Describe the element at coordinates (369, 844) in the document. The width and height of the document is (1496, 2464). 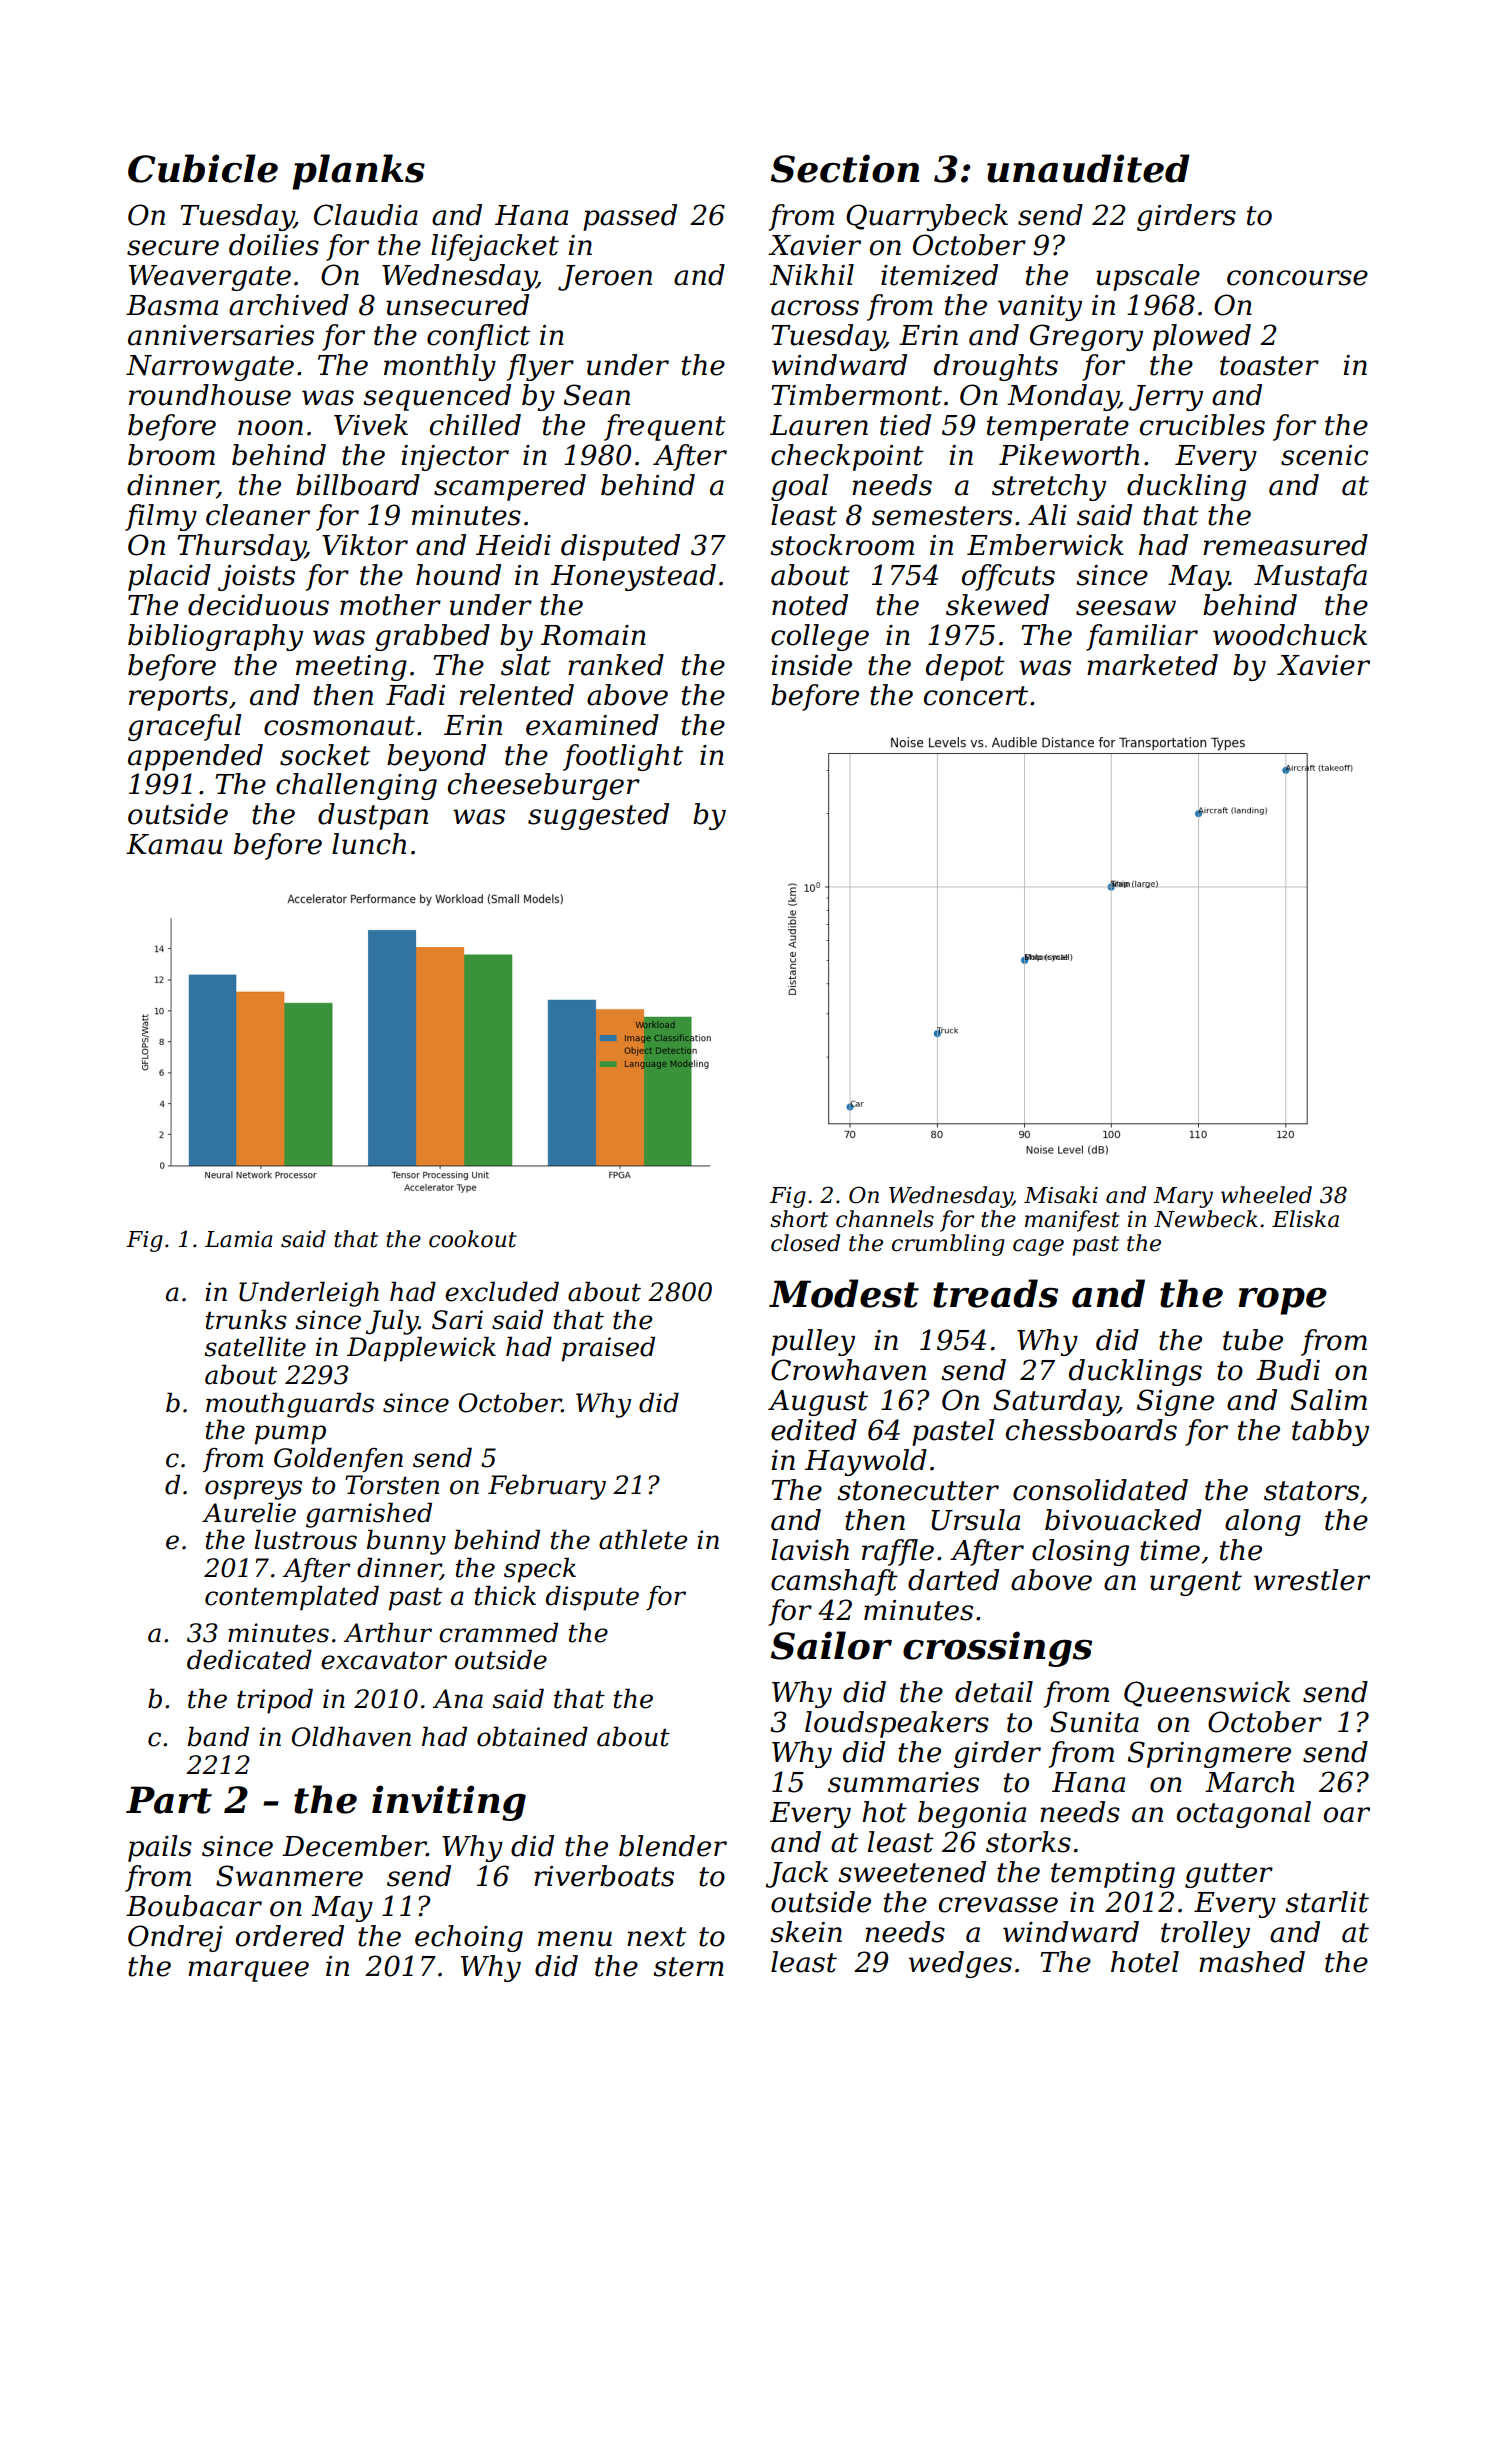
I see `lunch` at that location.
